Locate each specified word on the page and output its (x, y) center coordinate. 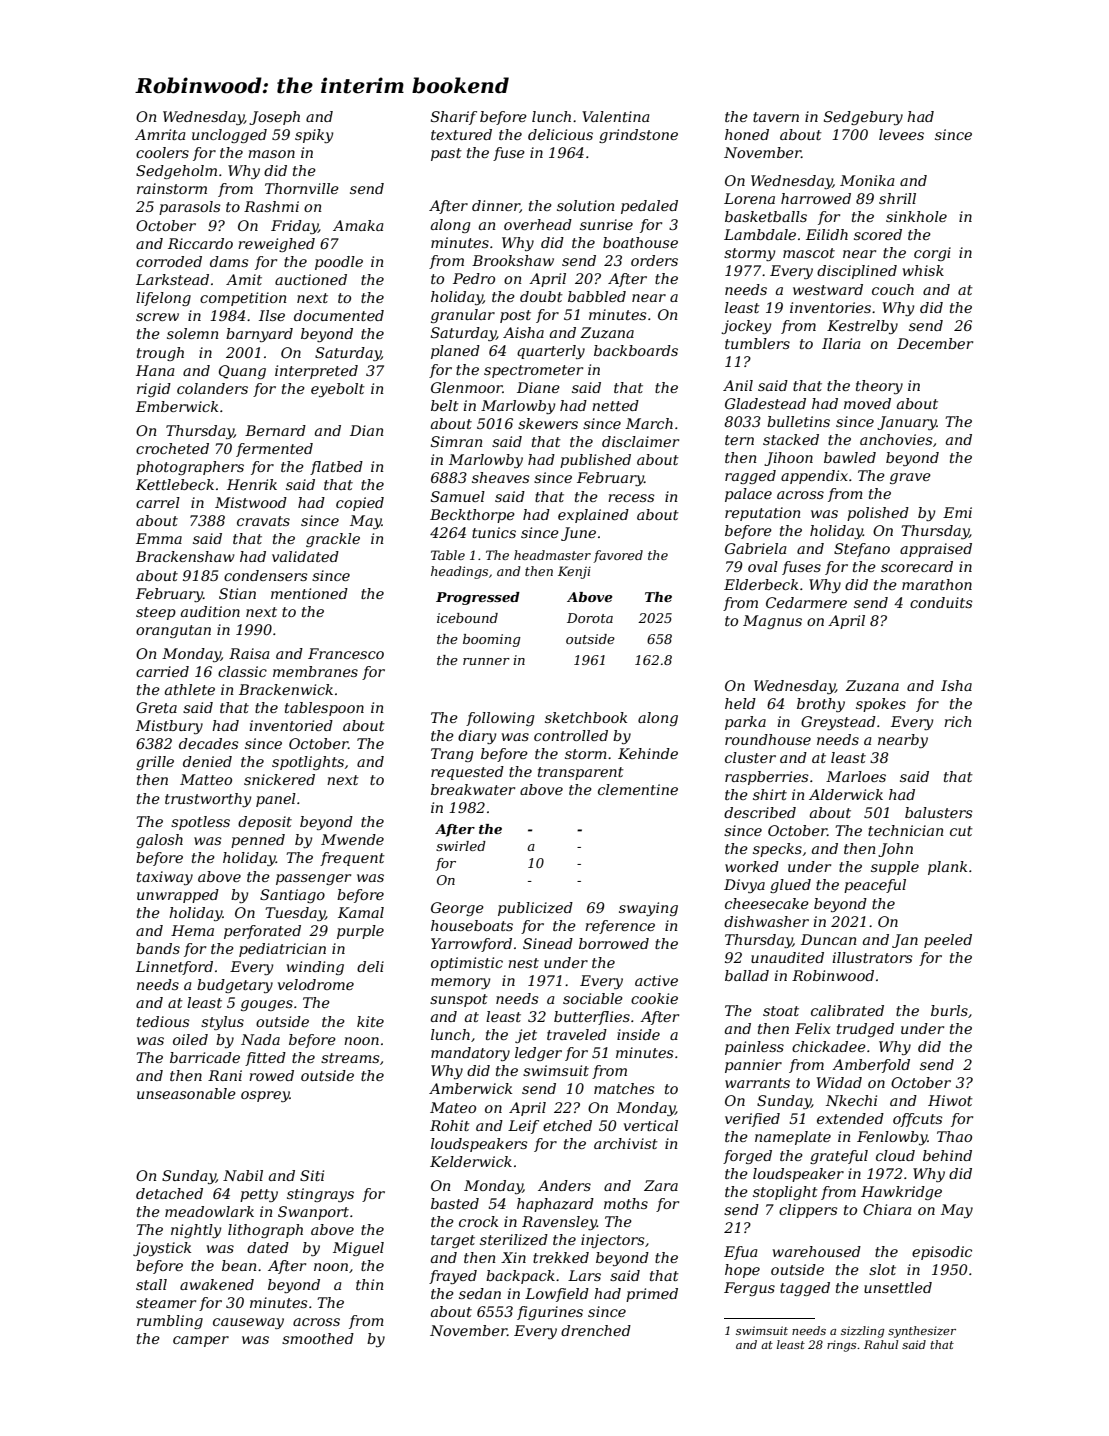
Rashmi (271, 206)
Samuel (458, 496)
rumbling (170, 1322)
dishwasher (766, 921)
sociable (593, 998)
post (515, 316)
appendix (814, 477)
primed (652, 1295)
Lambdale (760, 234)
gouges (267, 1005)
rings (841, 1346)
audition (210, 611)
